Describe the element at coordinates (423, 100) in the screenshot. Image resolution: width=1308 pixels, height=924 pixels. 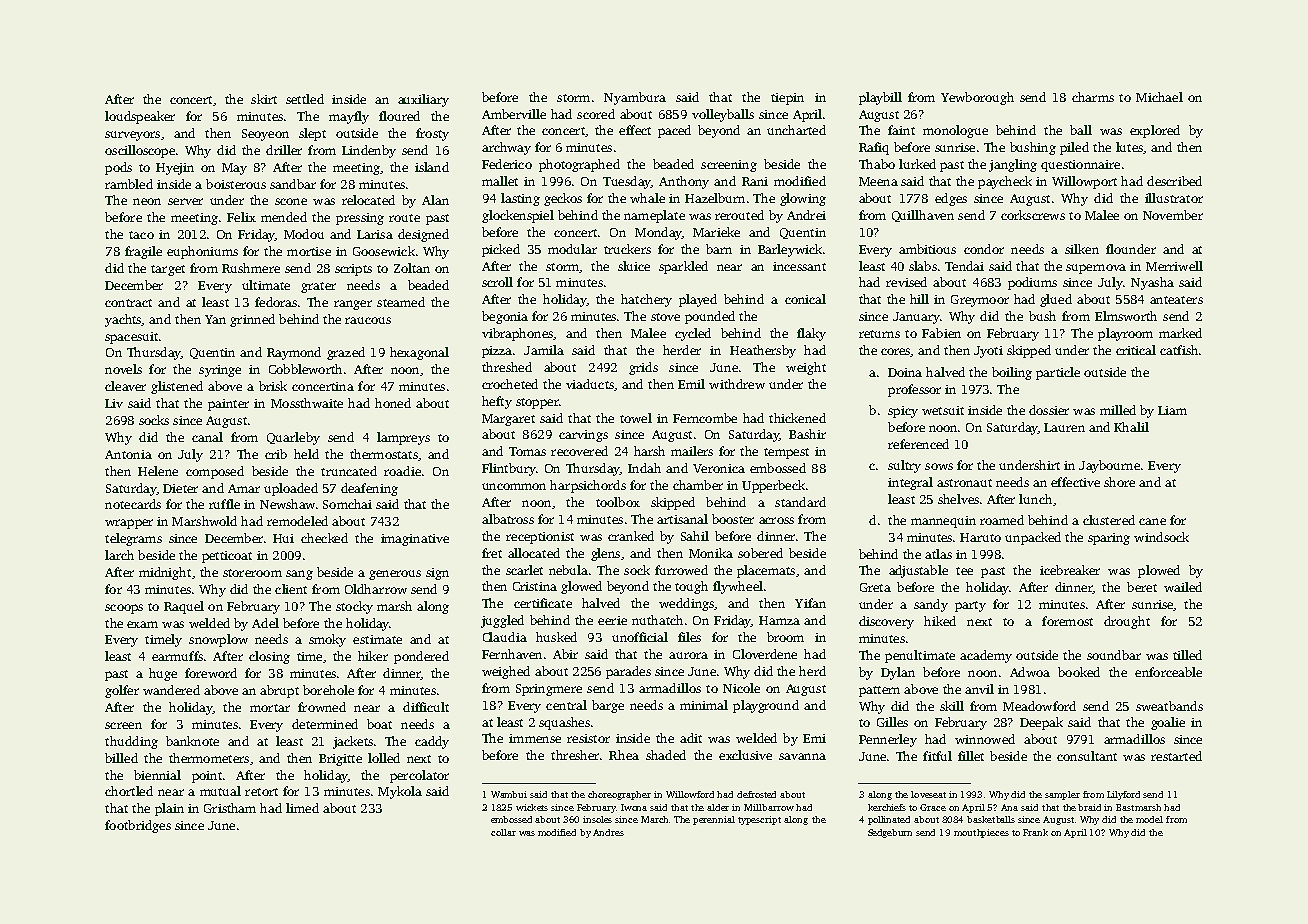
I see `auxiliary` at that location.
